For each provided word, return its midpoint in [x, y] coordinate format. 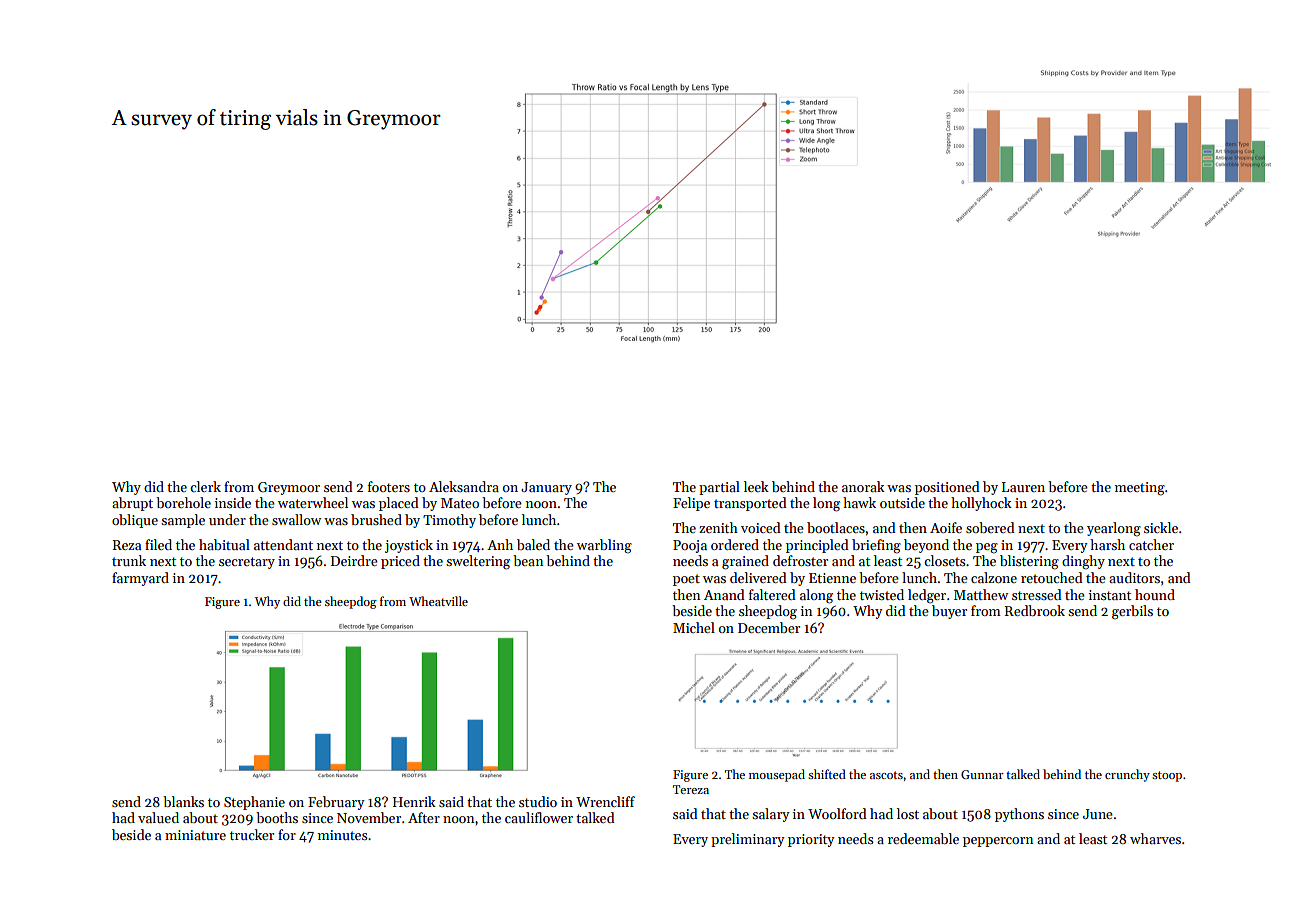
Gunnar [982, 774]
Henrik [414, 801]
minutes [343, 835]
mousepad [777, 775]
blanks [183, 801]
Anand [724, 594]
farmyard [140, 579]
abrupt [132, 504]
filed [158, 544]
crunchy [1127, 775]
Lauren [1023, 487]
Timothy [449, 521]
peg [987, 548]
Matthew [981, 594]
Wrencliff [605, 801]
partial [719, 488]
